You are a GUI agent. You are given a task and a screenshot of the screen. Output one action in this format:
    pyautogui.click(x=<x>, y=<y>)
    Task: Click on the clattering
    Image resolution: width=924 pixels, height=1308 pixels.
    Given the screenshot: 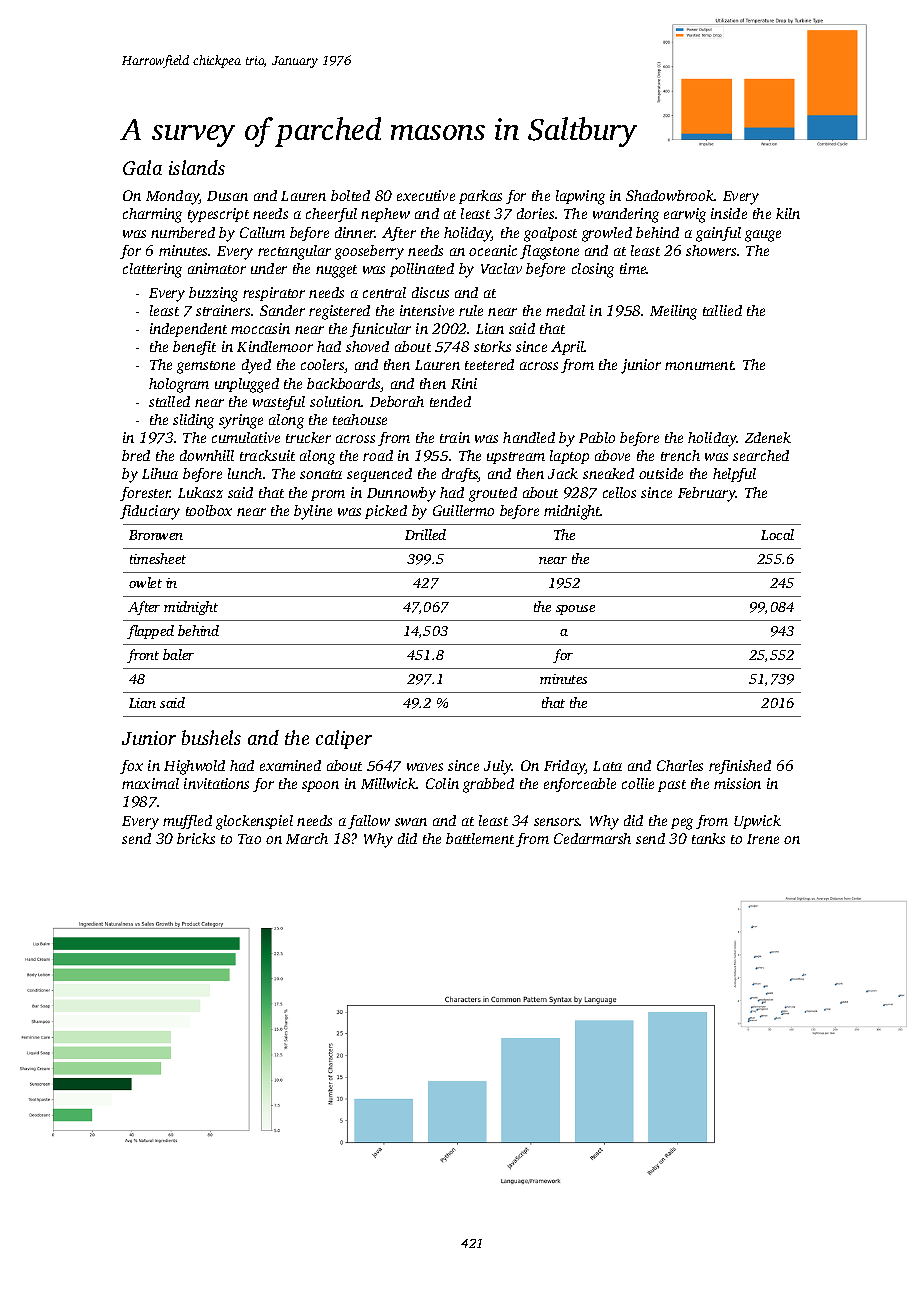 What is the action you would take?
    pyautogui.click(x=152, y=270)
